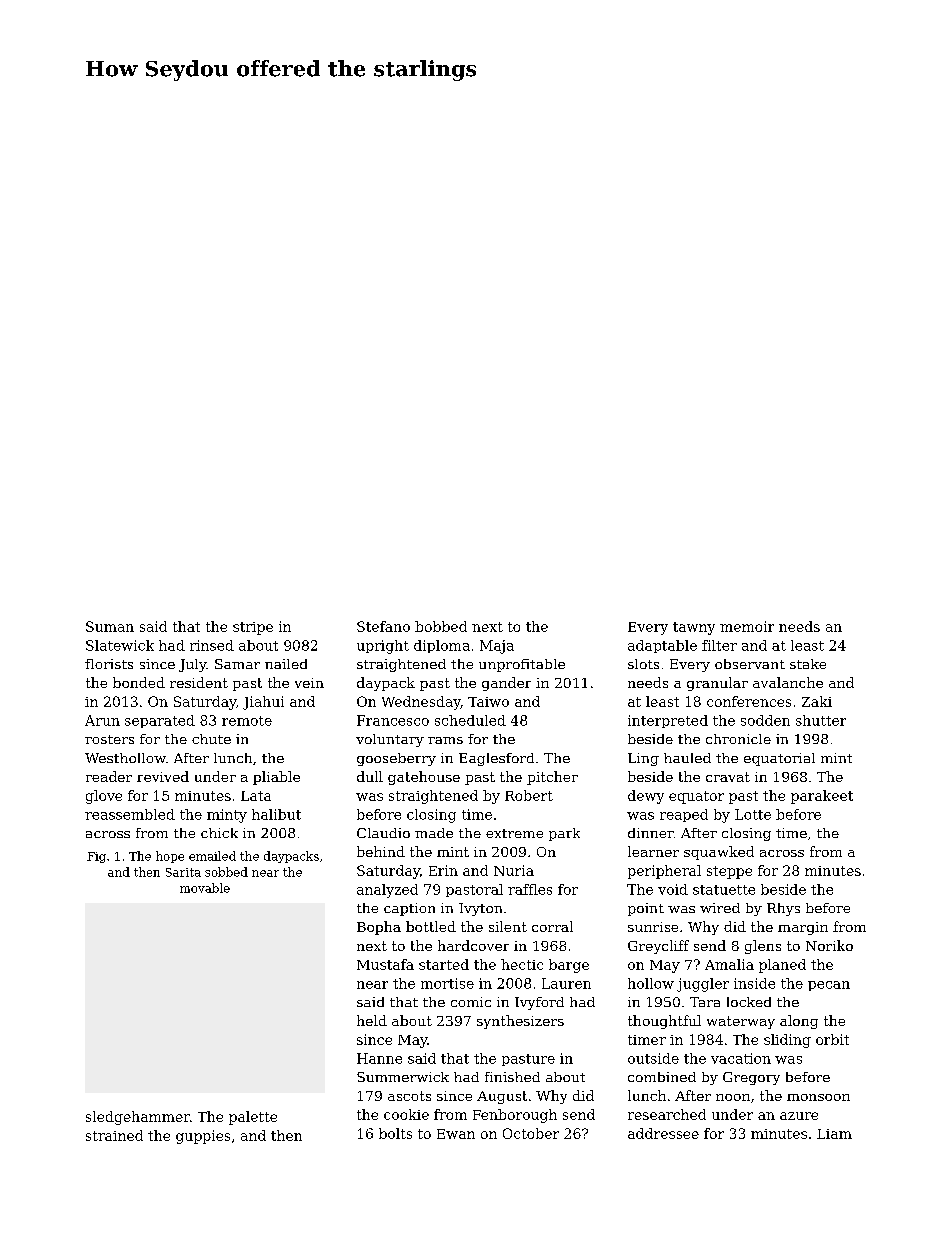  I want to click on movable, so click(205, 888).
